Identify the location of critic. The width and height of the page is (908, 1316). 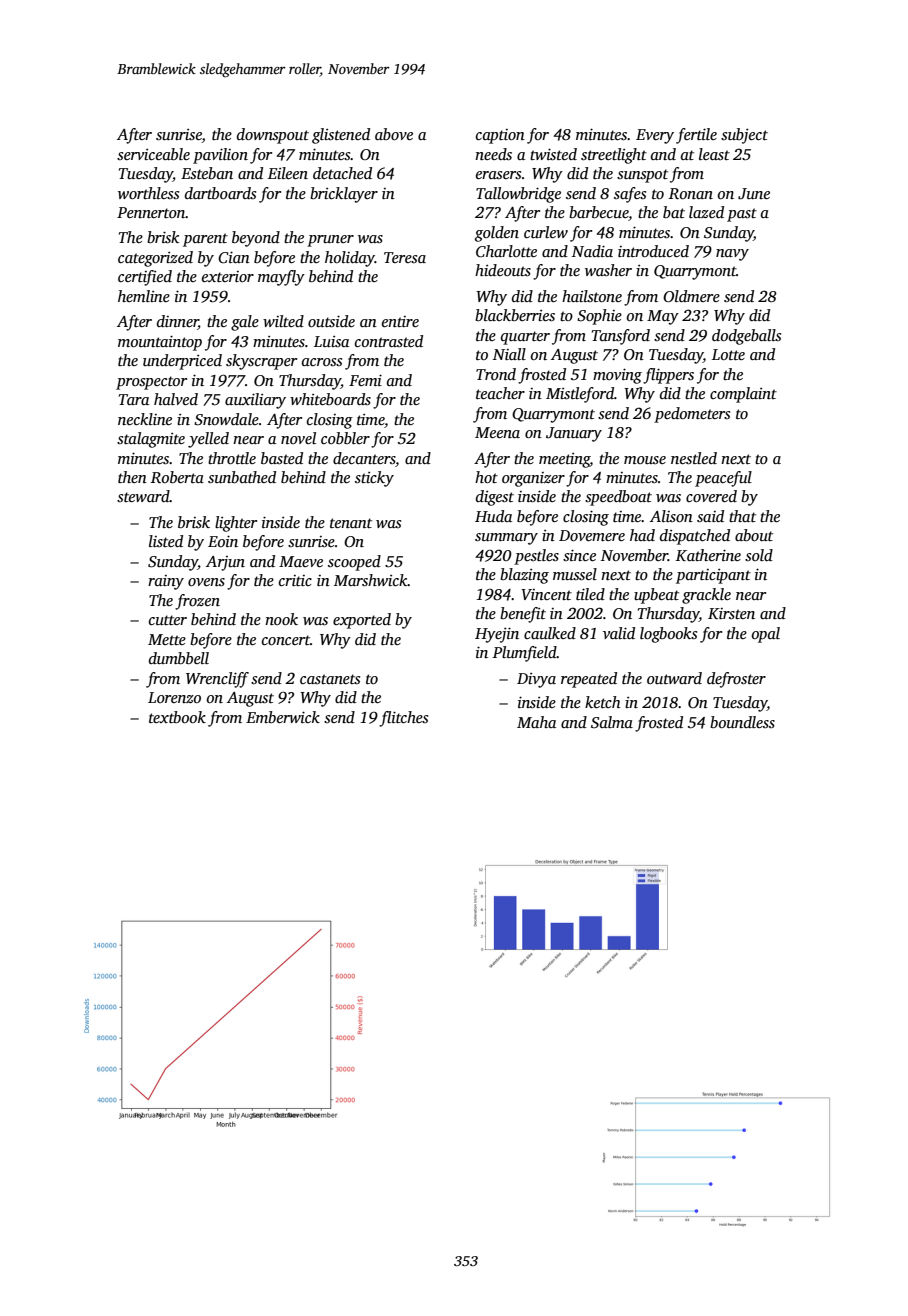
(295, 580).
